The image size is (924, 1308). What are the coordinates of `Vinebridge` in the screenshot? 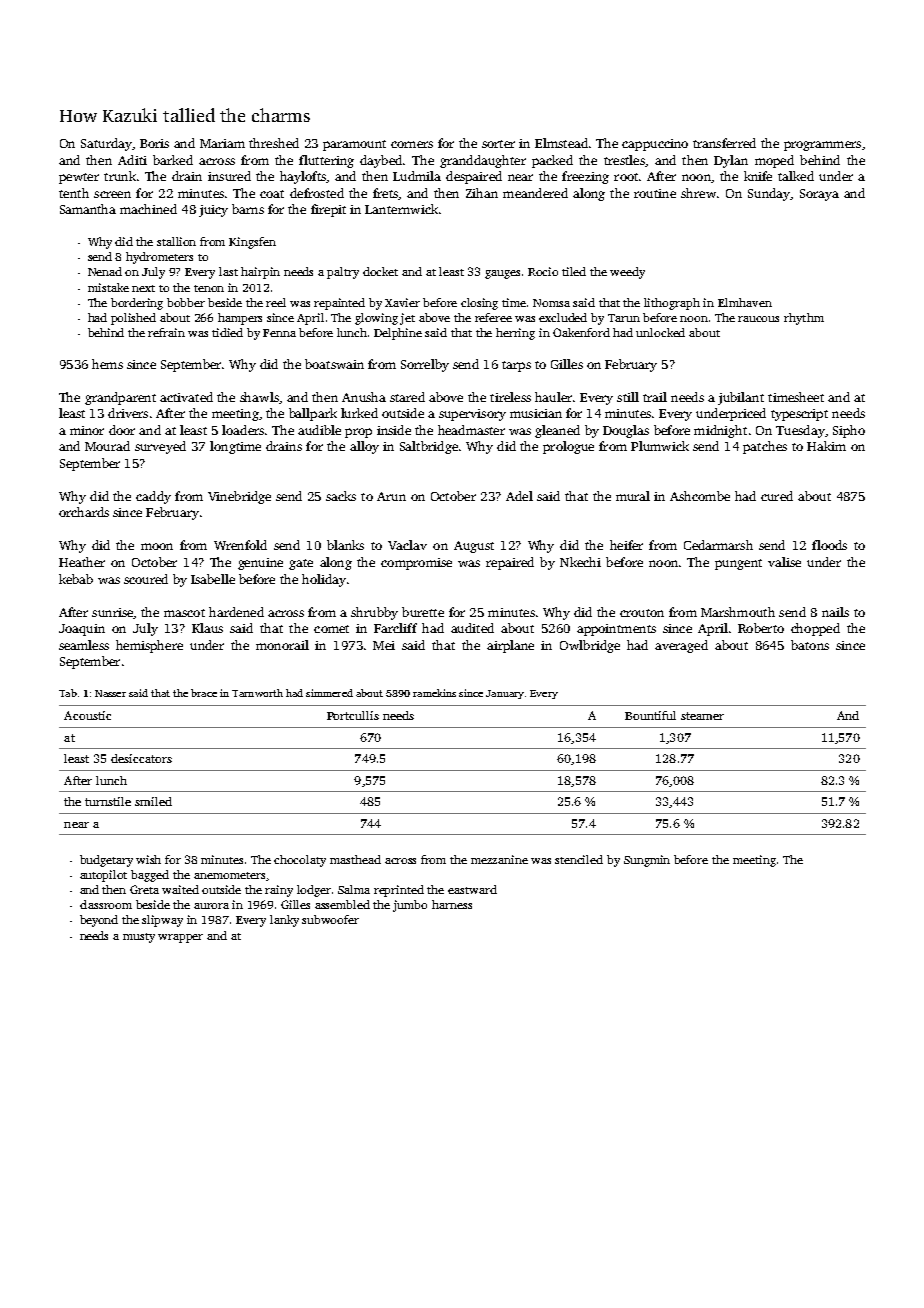 It's located at (239, 497).
